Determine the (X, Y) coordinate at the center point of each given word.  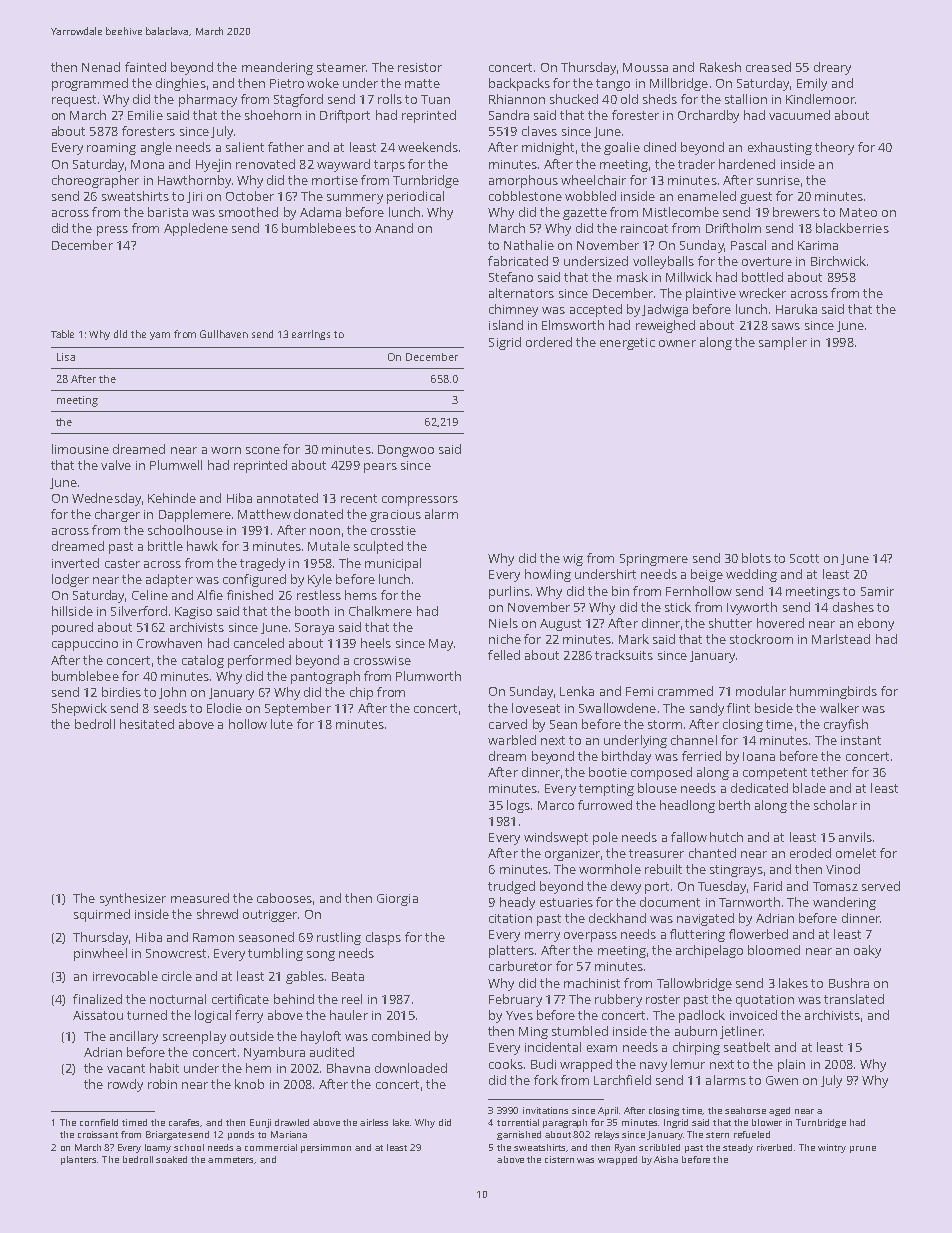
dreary (832, 68)
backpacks (519, 84)
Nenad (101, 67)
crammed (685, 691)
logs (518, 806)
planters (78, 1160)
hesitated (147, 724)
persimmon (326, 1148)
